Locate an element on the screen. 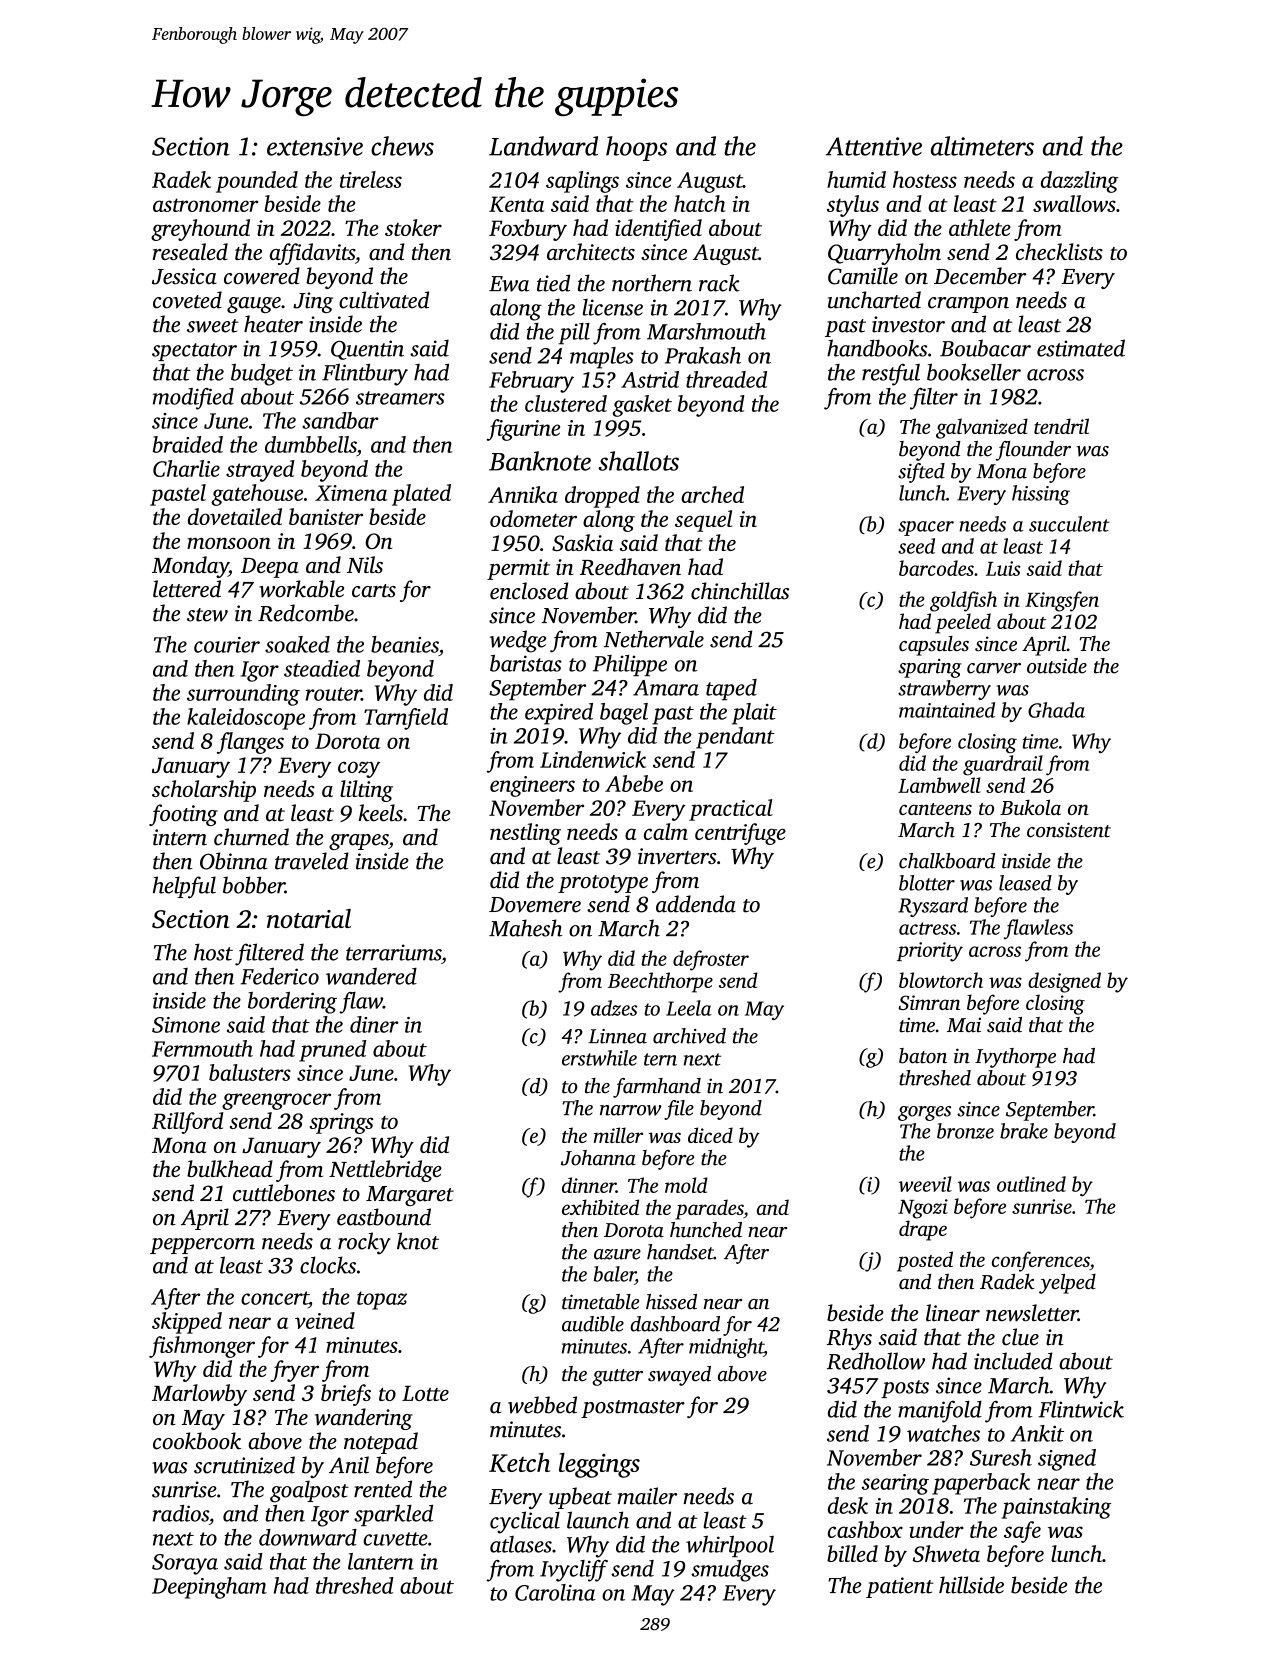  hillside is located at coordinates (971, 1585).
